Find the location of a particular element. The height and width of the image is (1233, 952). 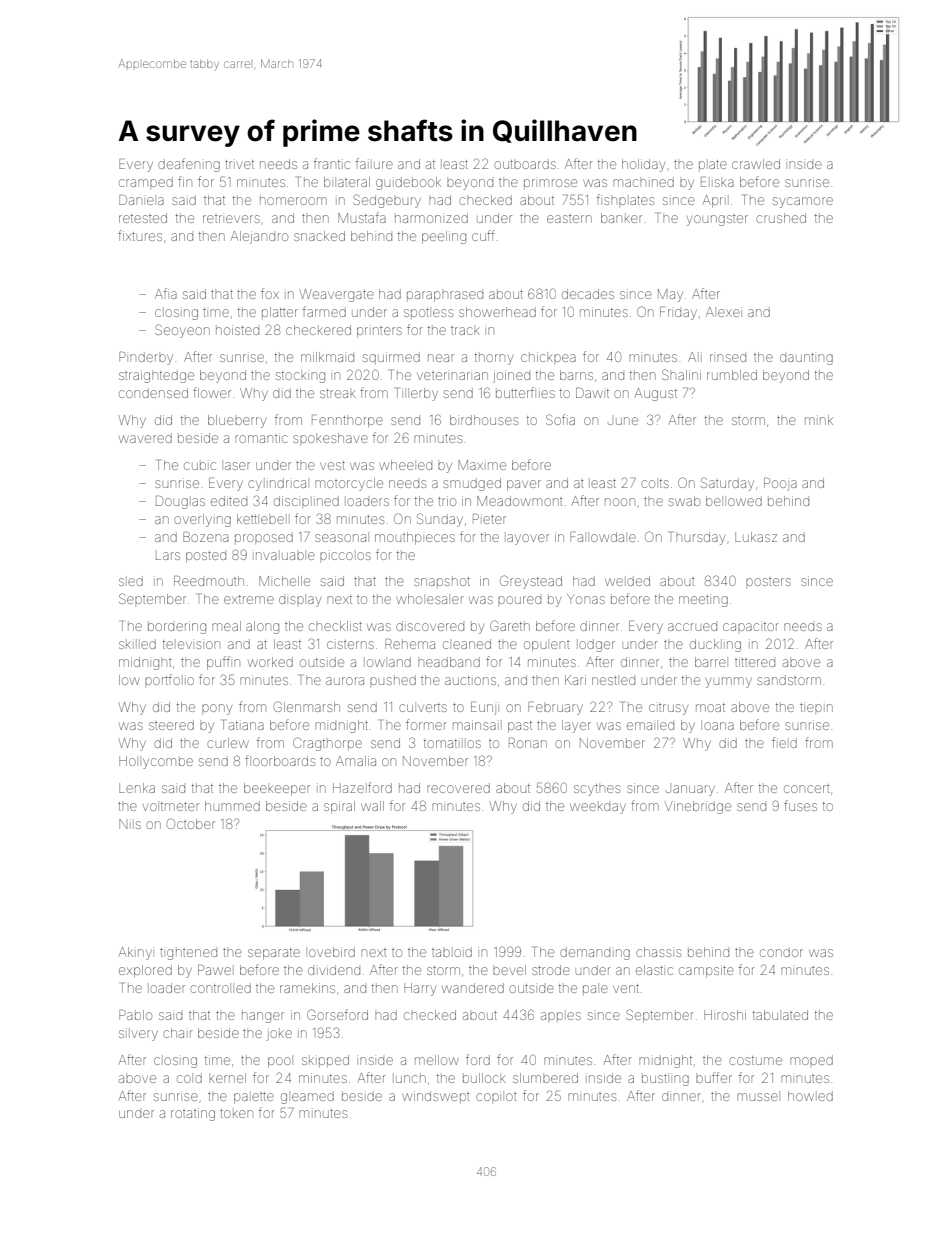

fox is located at coordinates (270, 293).
